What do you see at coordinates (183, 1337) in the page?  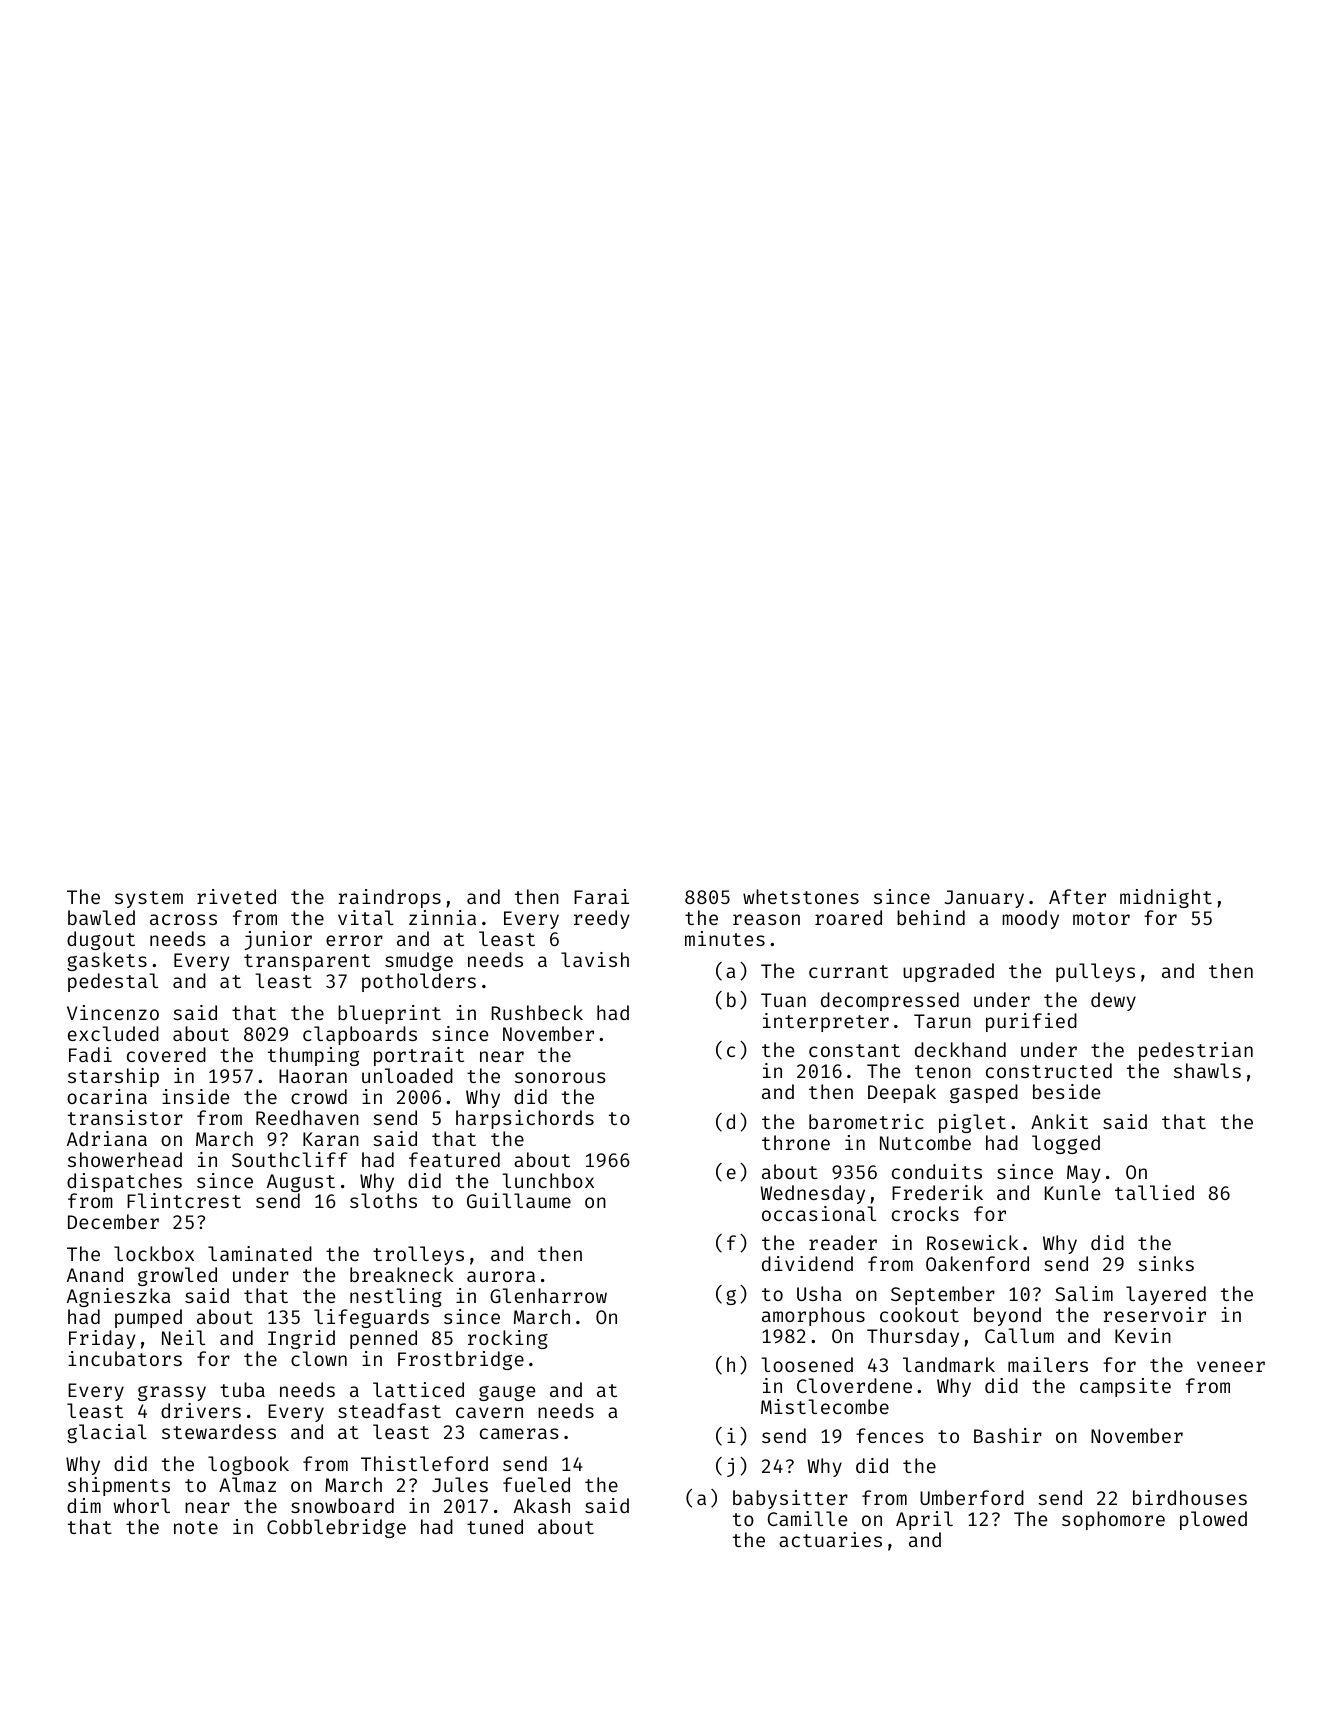 I see `Neil` at bounding box center [183, 1337].
